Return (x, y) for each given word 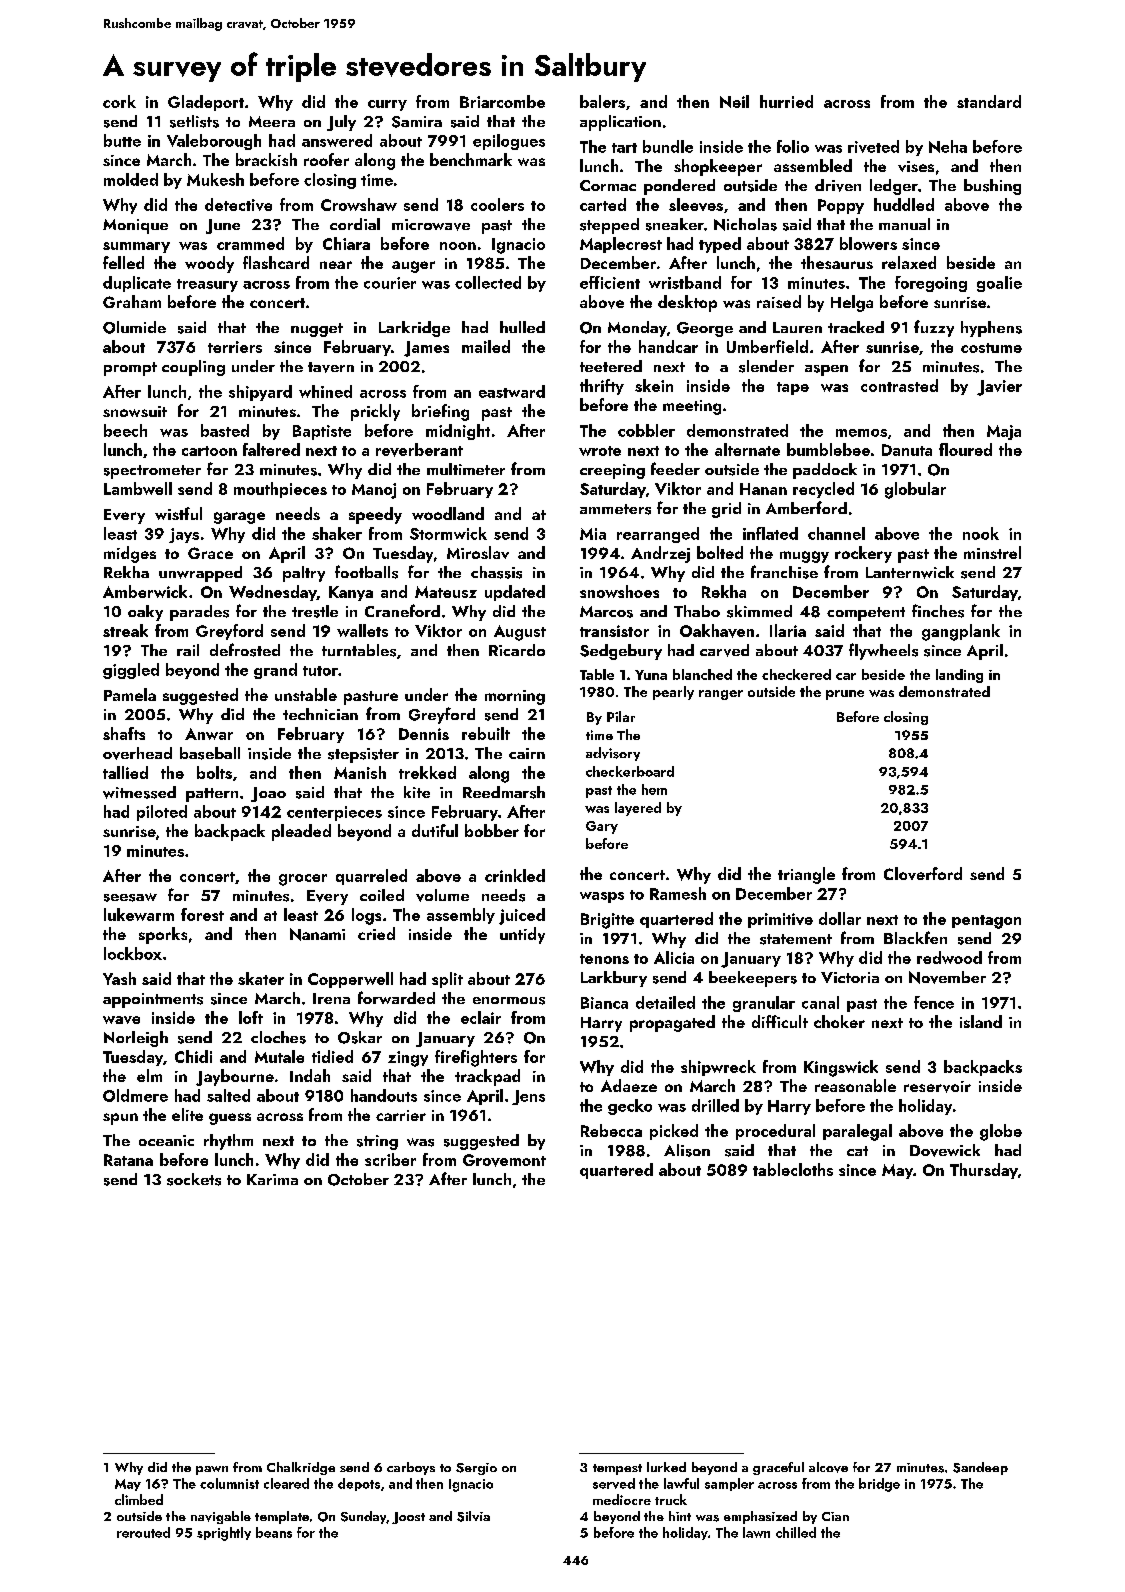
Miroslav (478, 552)
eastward (512, 391)
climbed (139, 1499)
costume (991, 348)
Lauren (797, 327)
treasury (207, 285)
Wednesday (273, 593)
